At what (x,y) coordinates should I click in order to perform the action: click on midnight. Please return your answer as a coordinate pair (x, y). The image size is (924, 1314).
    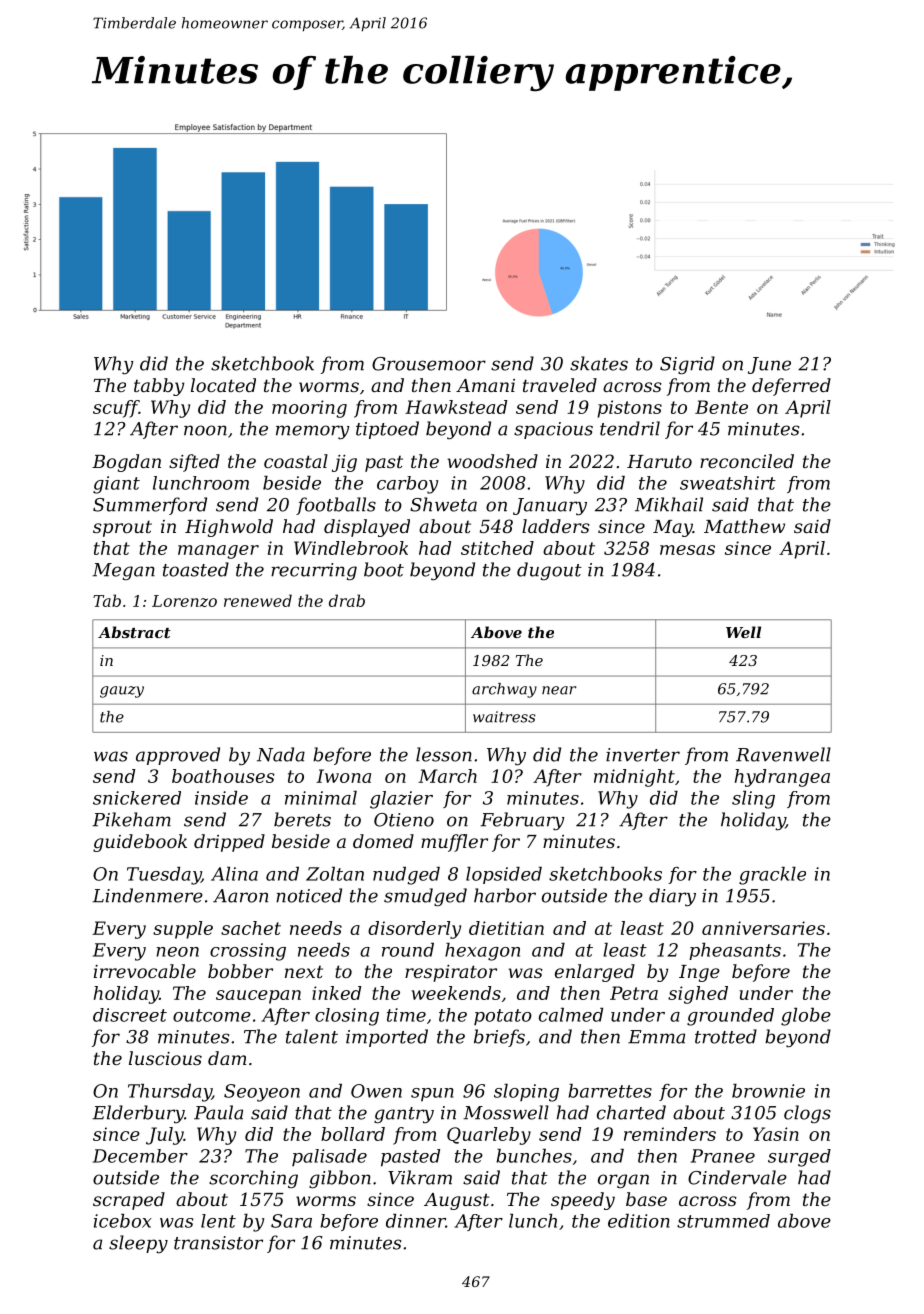
    Looking at the image, I should click on (634, 778).
